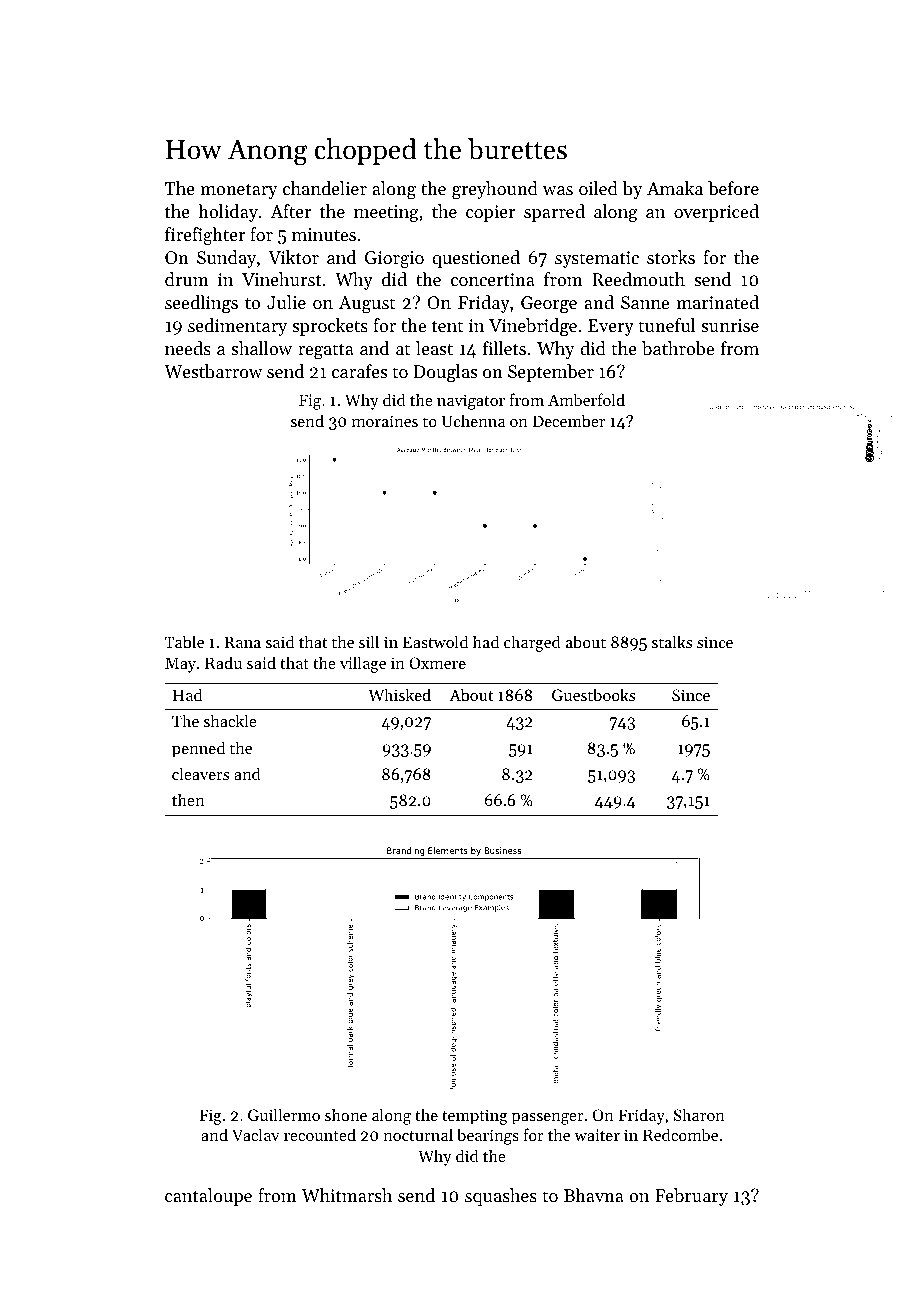  I want to click on meeting, so click(386, 213).
